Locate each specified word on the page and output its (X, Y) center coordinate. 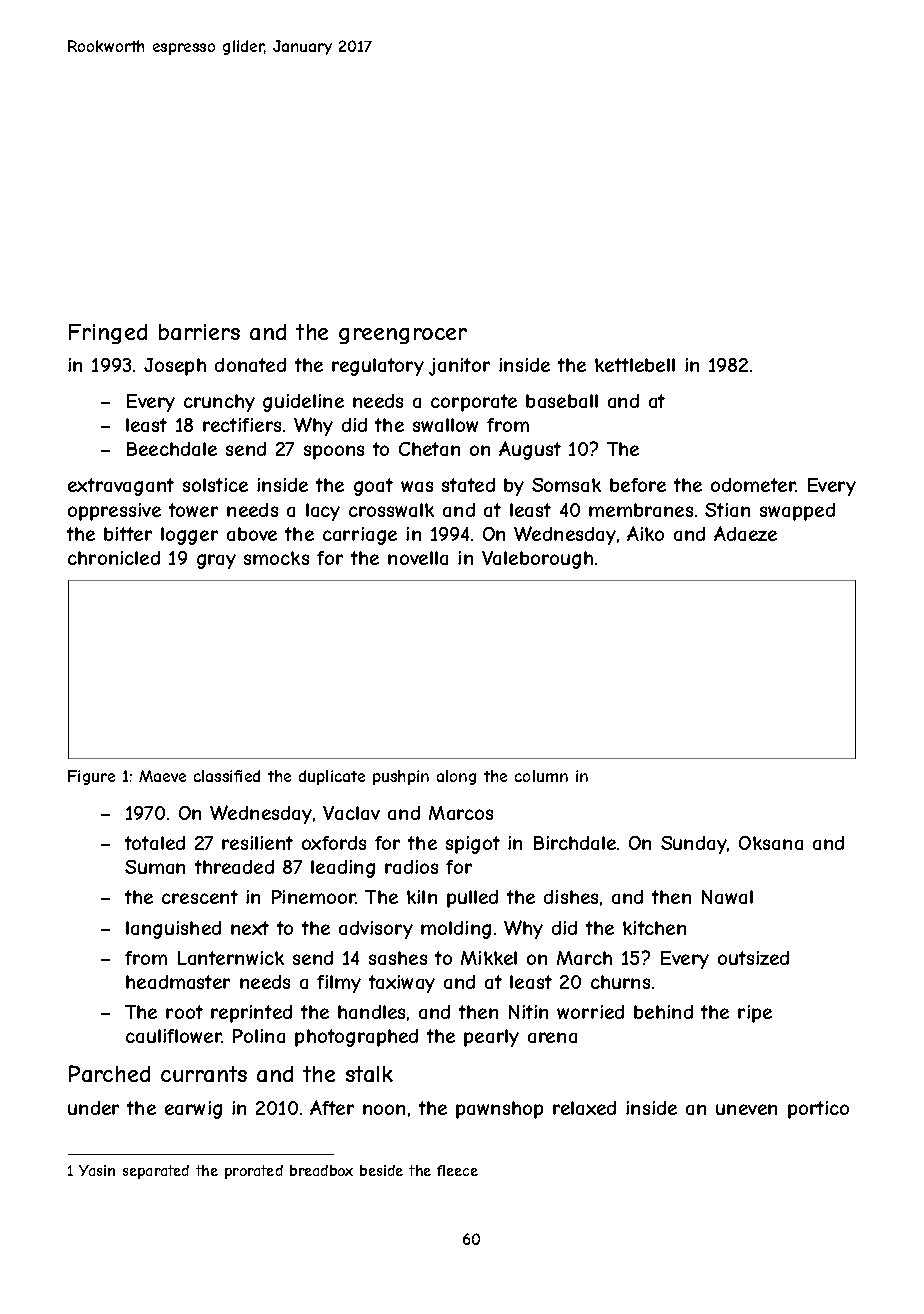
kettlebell (635, 365)
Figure (91, 777)
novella (418, 558)
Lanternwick (231, 958)
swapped (797, 512)
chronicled (114, 558)
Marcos (461, 813)
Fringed (108, 334)
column (541, 776)
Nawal (727, 897)
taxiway (402, 984)
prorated (254, 1172)
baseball (562, 401)
